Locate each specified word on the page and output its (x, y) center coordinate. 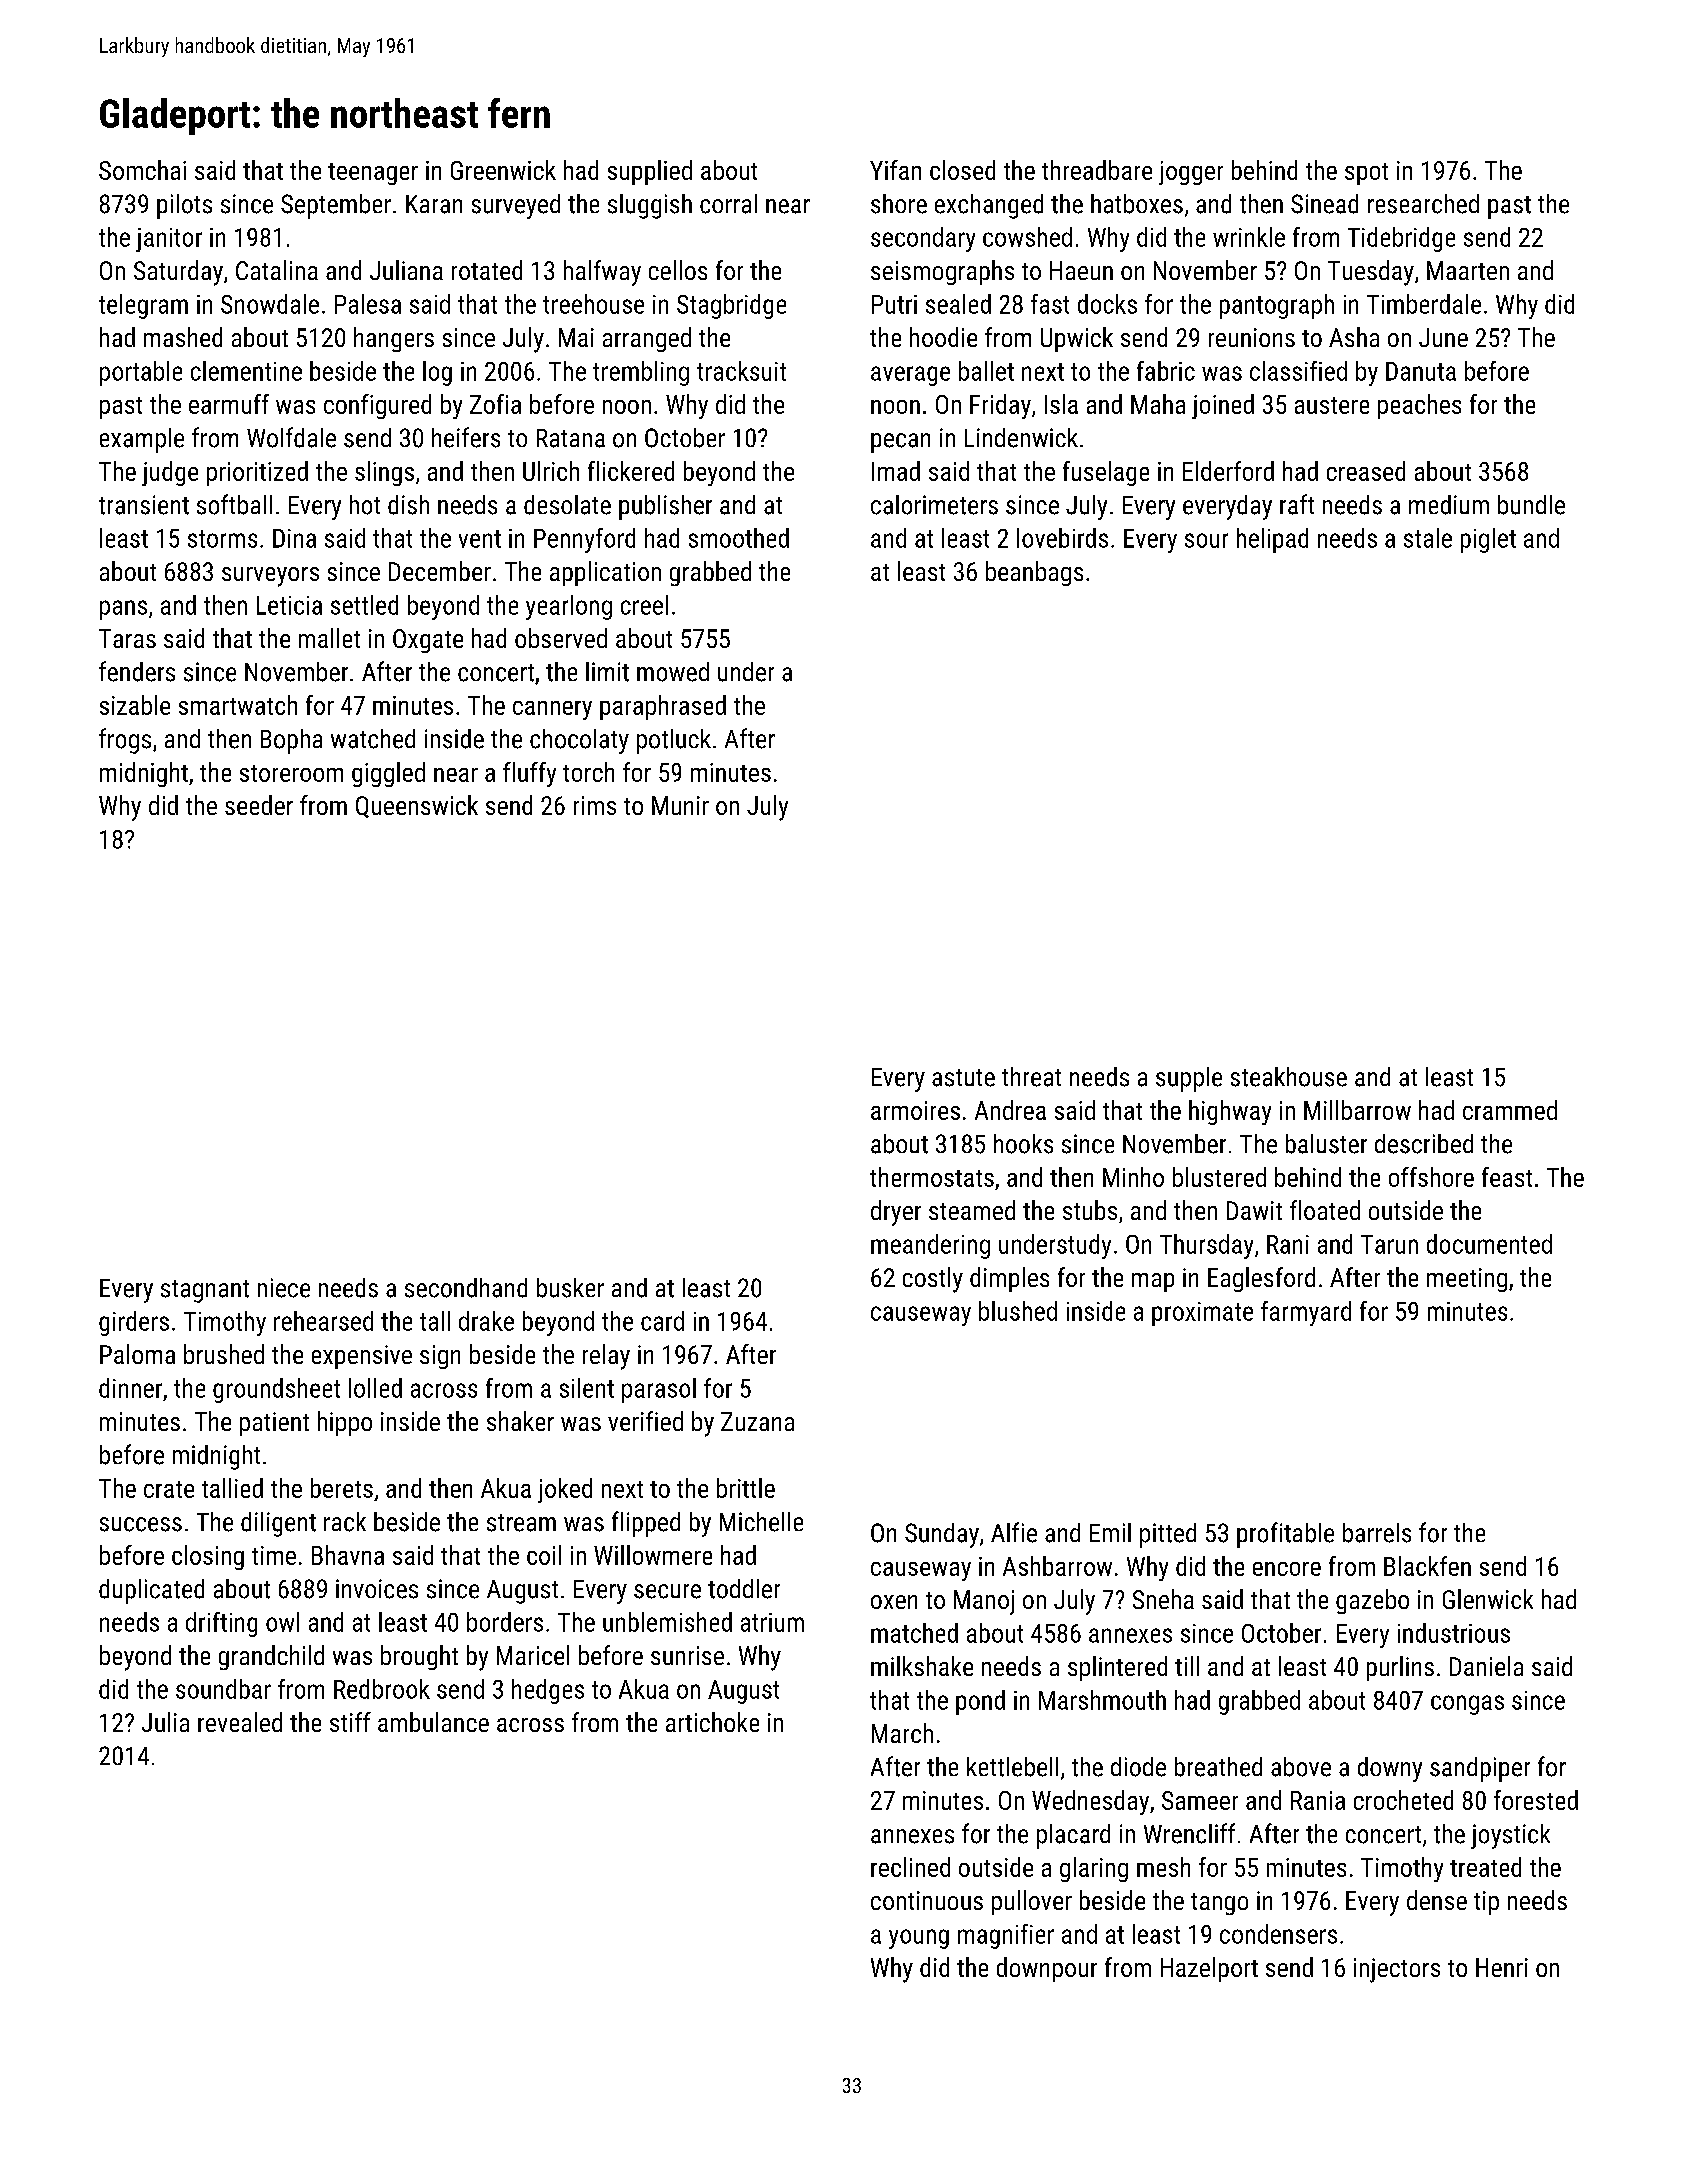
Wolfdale (291, 437)
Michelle (761, 1522)
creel (644, 605)
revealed (240, 1722)
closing (208, 1557)
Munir (680, 805)
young (919, 1939)
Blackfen (1427, 1566)
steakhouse (1289, 1077)
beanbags (1034, 573)
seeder (259, 805)
